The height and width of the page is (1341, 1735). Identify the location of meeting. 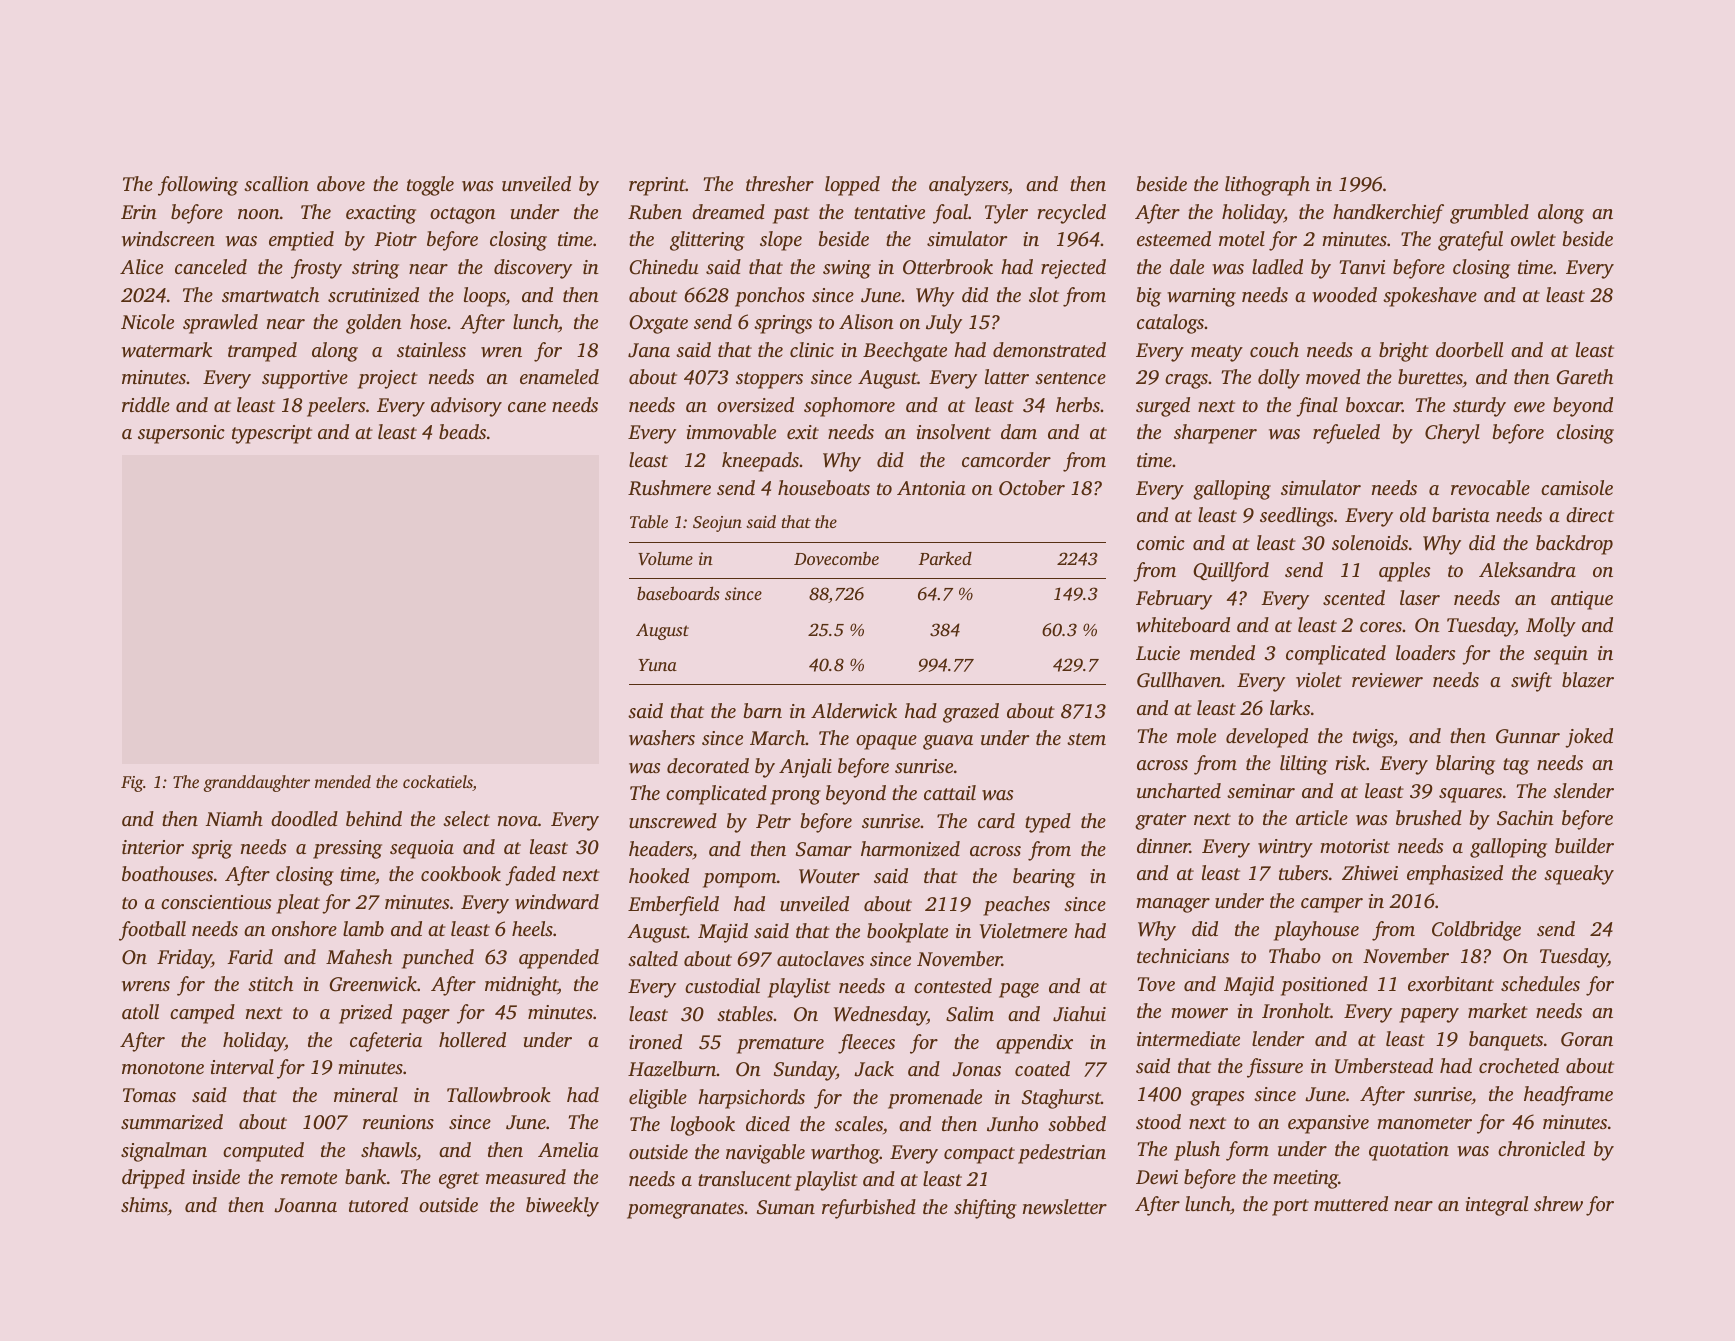
(1305, 1179).
